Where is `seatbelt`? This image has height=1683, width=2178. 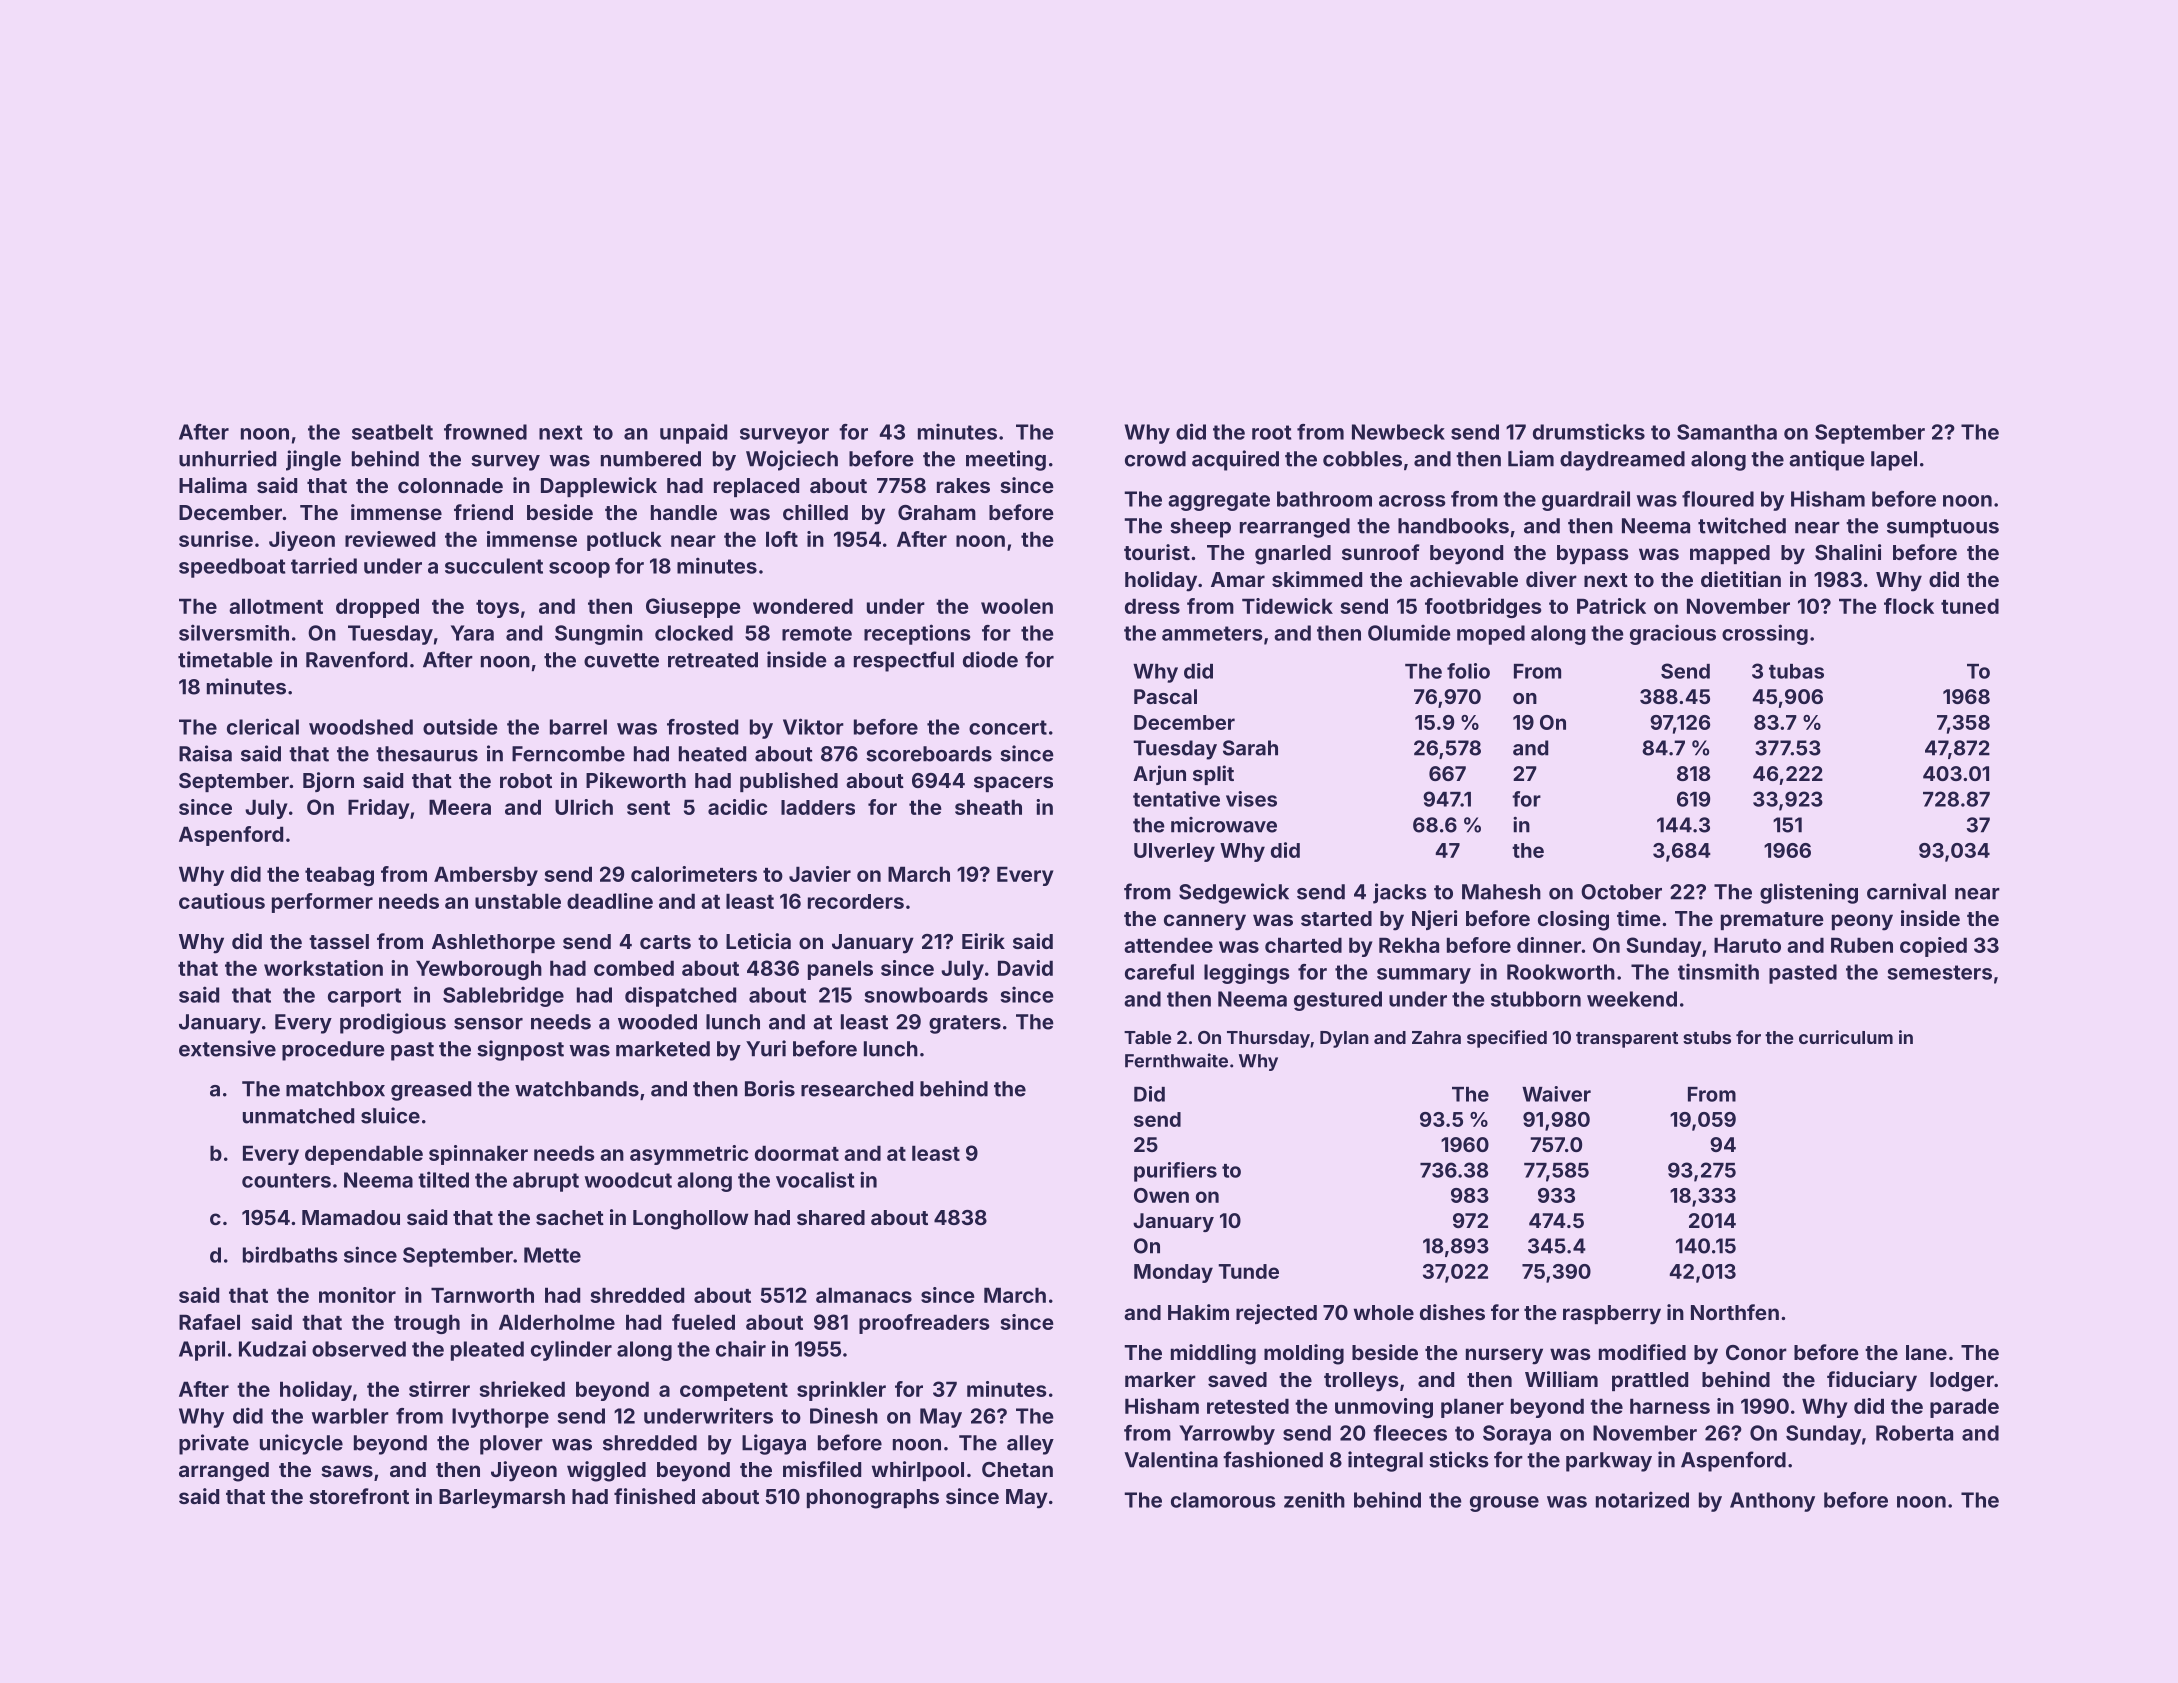 seatbelt is located at coordinates (392, 432).
